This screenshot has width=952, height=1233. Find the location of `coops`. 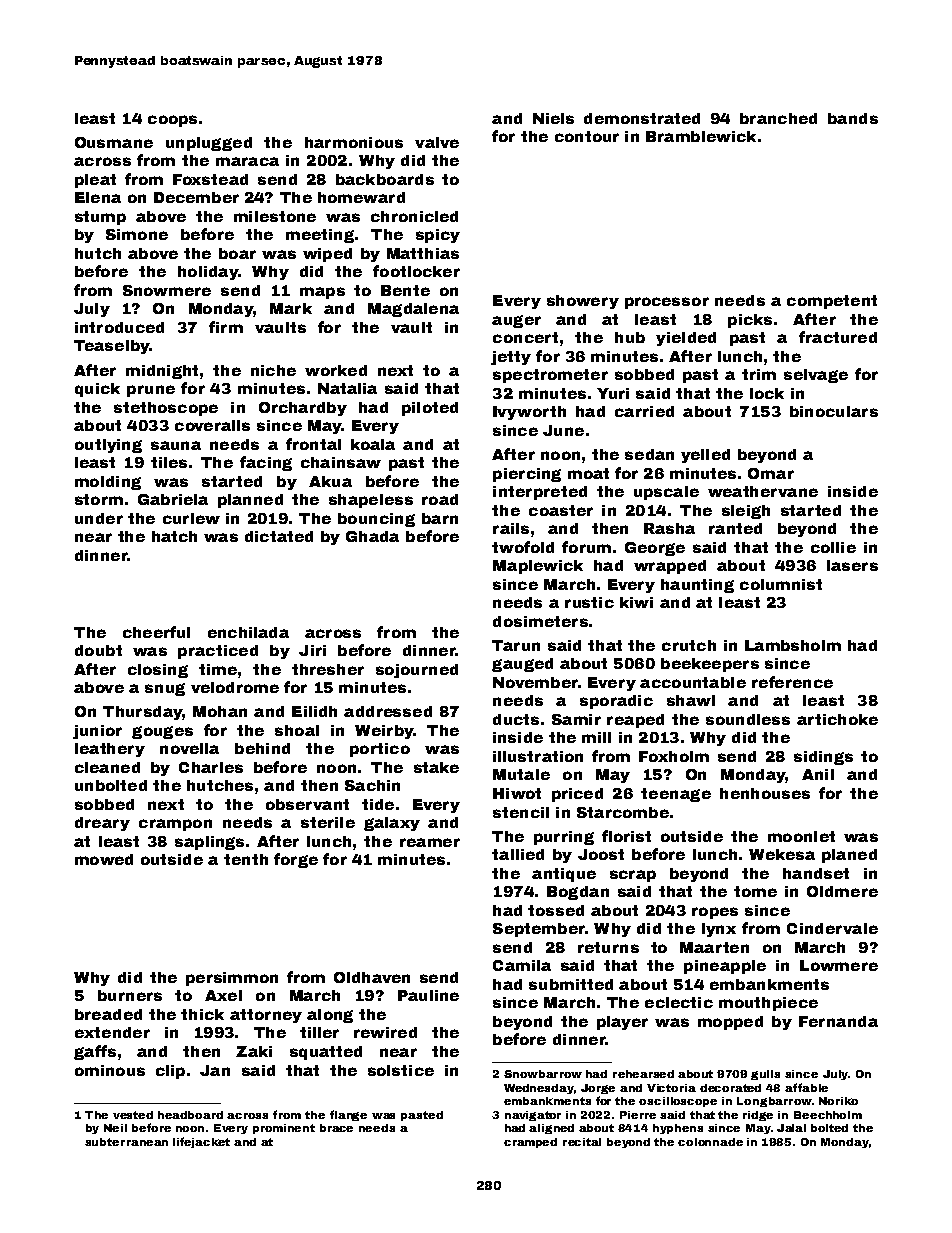

coops is located at coordinates (172, 121).
